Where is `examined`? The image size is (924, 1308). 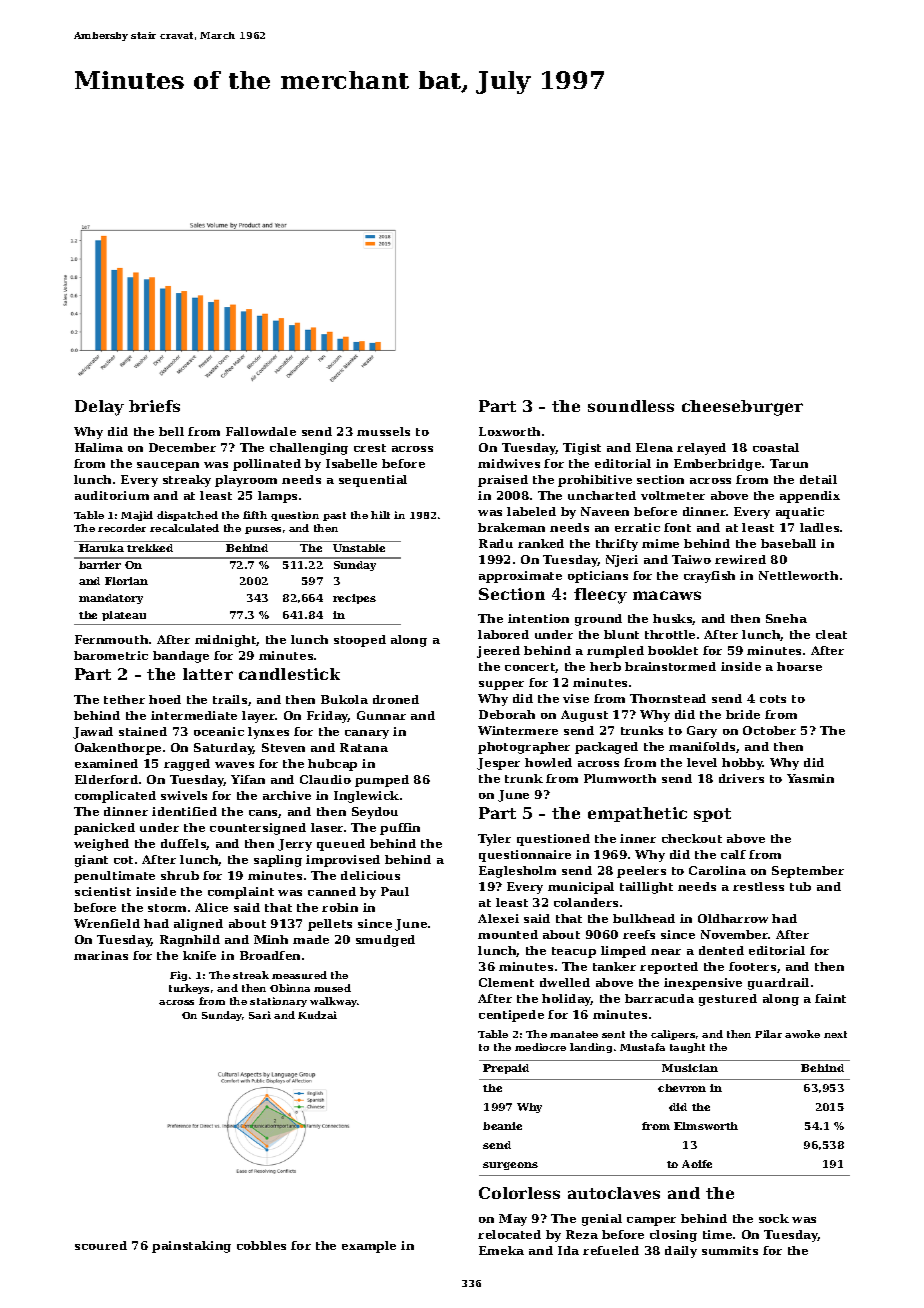
examined is located at coordinates (106, 763).
